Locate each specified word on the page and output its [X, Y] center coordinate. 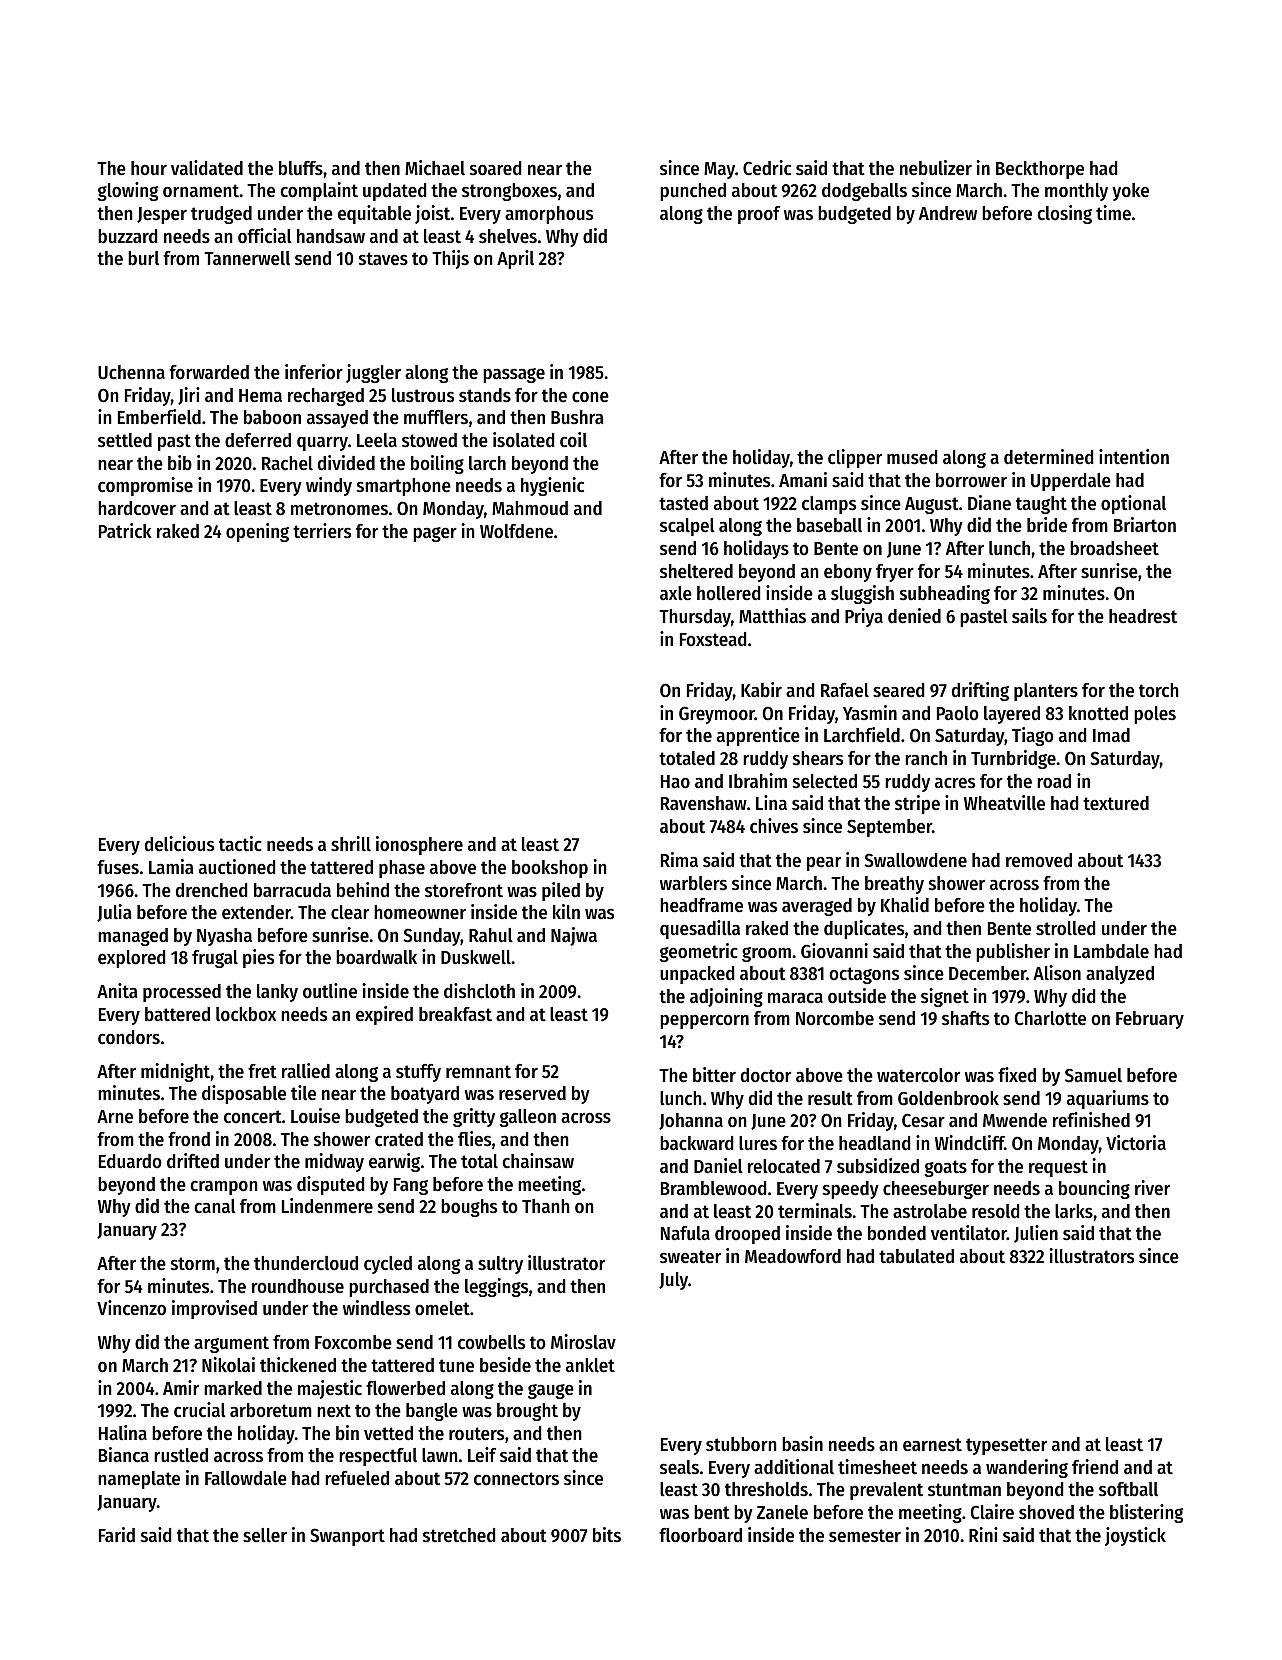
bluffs [301, 168]
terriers [322, 531]
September [889, 828]
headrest [1143, 616]
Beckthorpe [1040, 170]
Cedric [767, 168]
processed [182, 993]
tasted [683, 503]
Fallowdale [246, 1478]
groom [766, 954]
